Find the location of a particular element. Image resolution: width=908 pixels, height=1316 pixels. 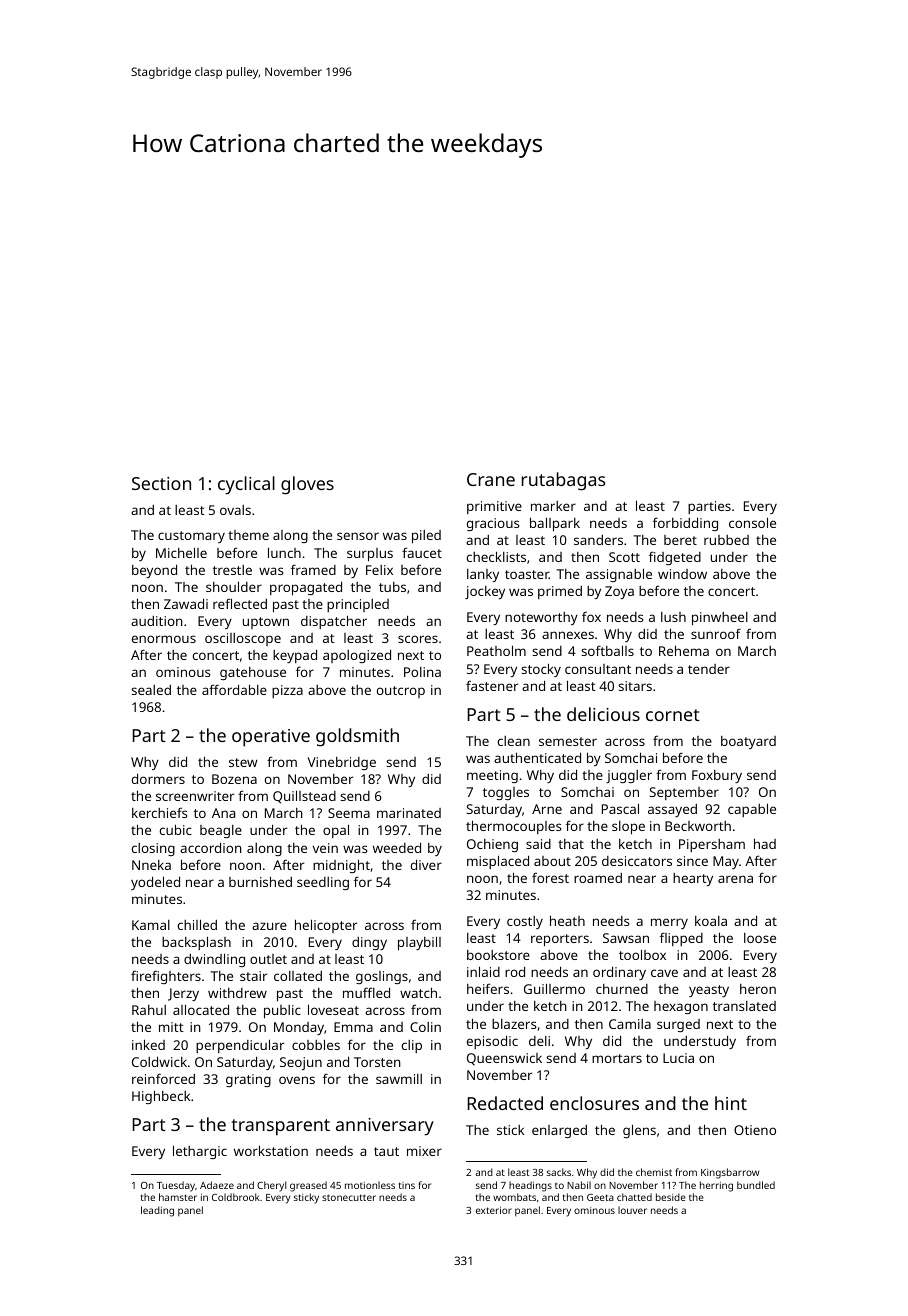

Zawadi is located at coordinates (186, 603).
